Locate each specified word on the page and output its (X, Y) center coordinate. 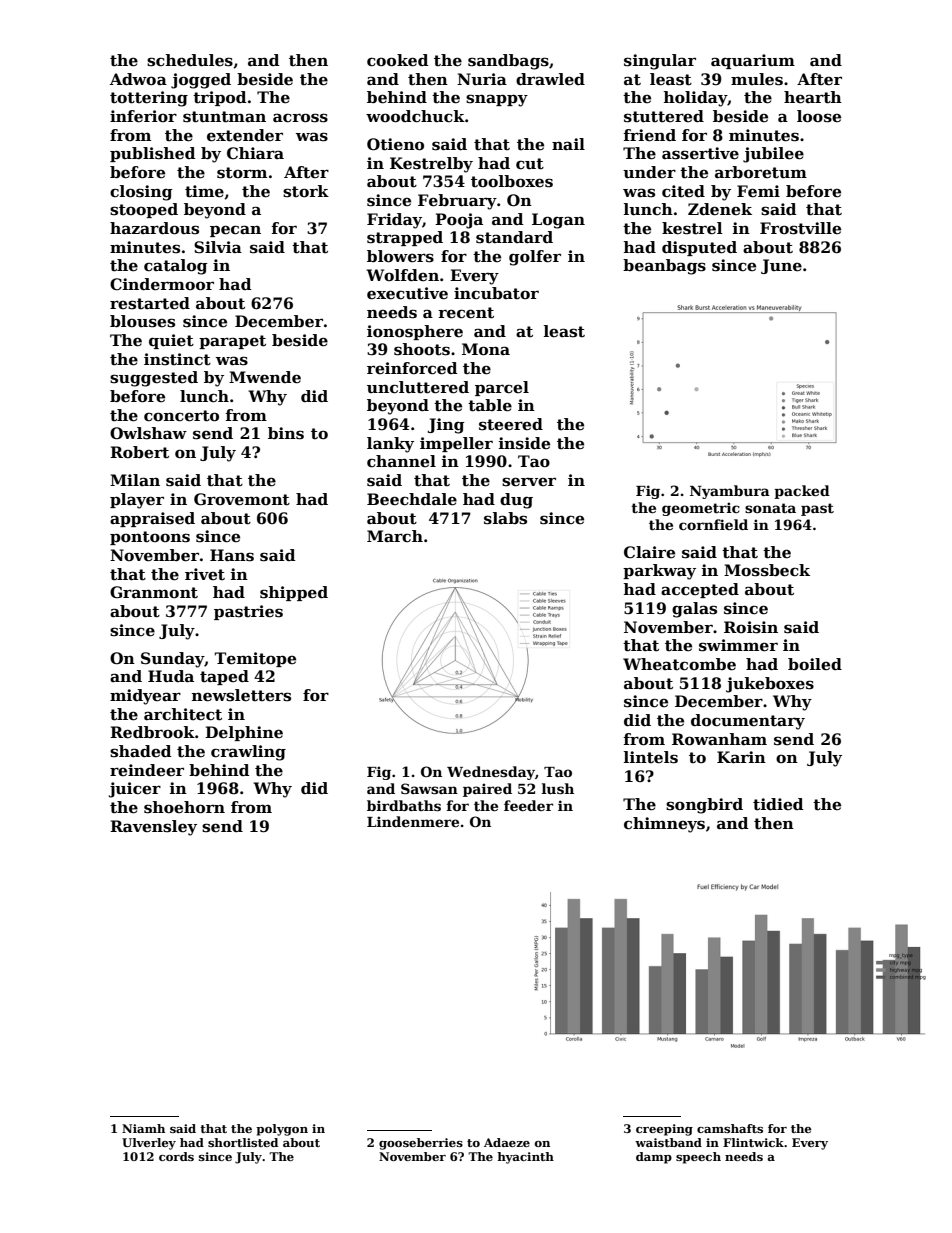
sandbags (508, 62)
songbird (704, 806)
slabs (505, 518)
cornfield (713, 524)
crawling (248, 753)
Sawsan (429, 788)
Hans (232, 555)
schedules (190, 60)
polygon (282, 1130)
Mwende (265, 377)
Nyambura (730, 492)
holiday (695, 99)
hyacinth (525, 1158)
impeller (456, 444)
